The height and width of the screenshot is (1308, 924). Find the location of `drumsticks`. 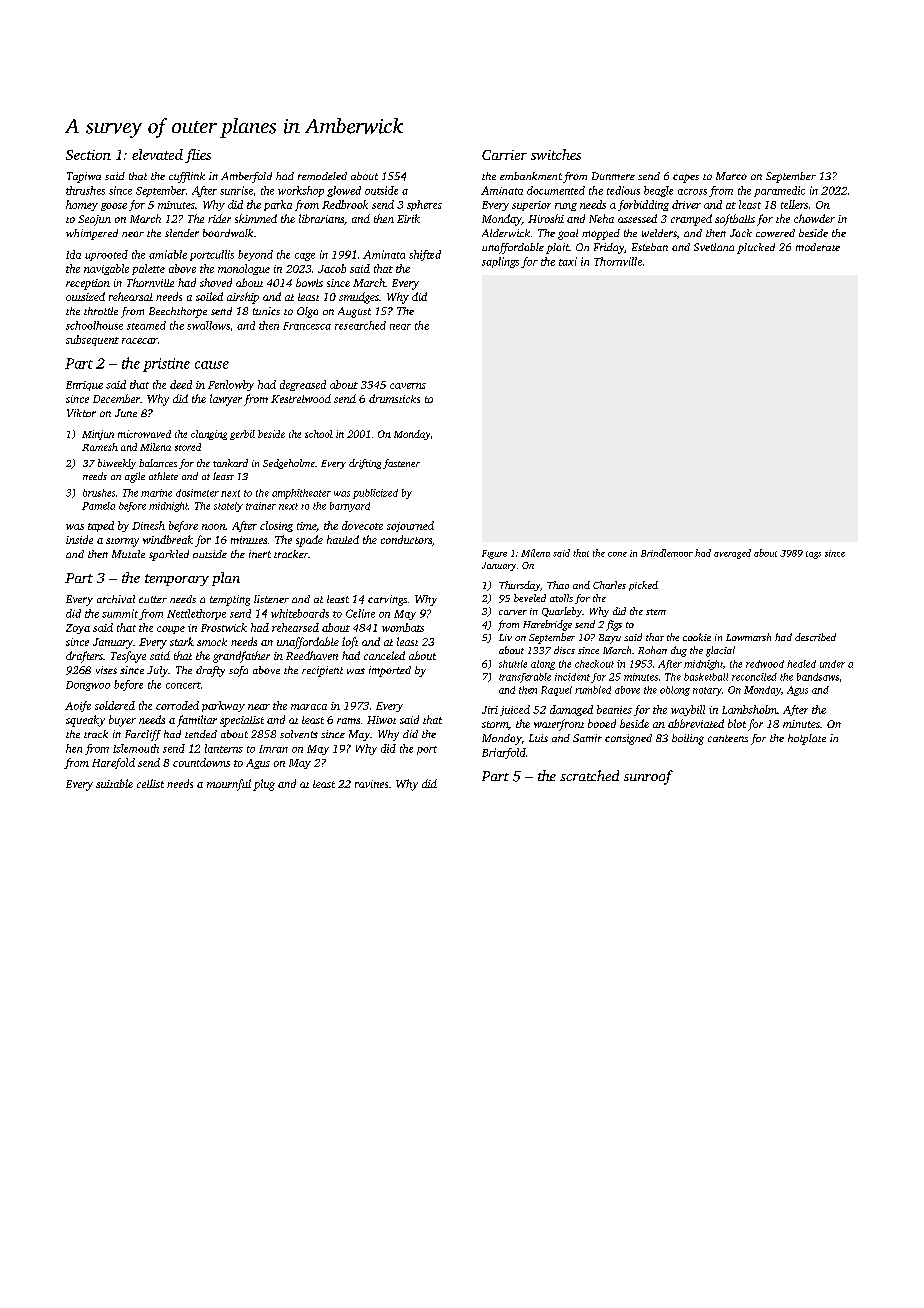

drumsticks is located at coordinates (394, 398).
